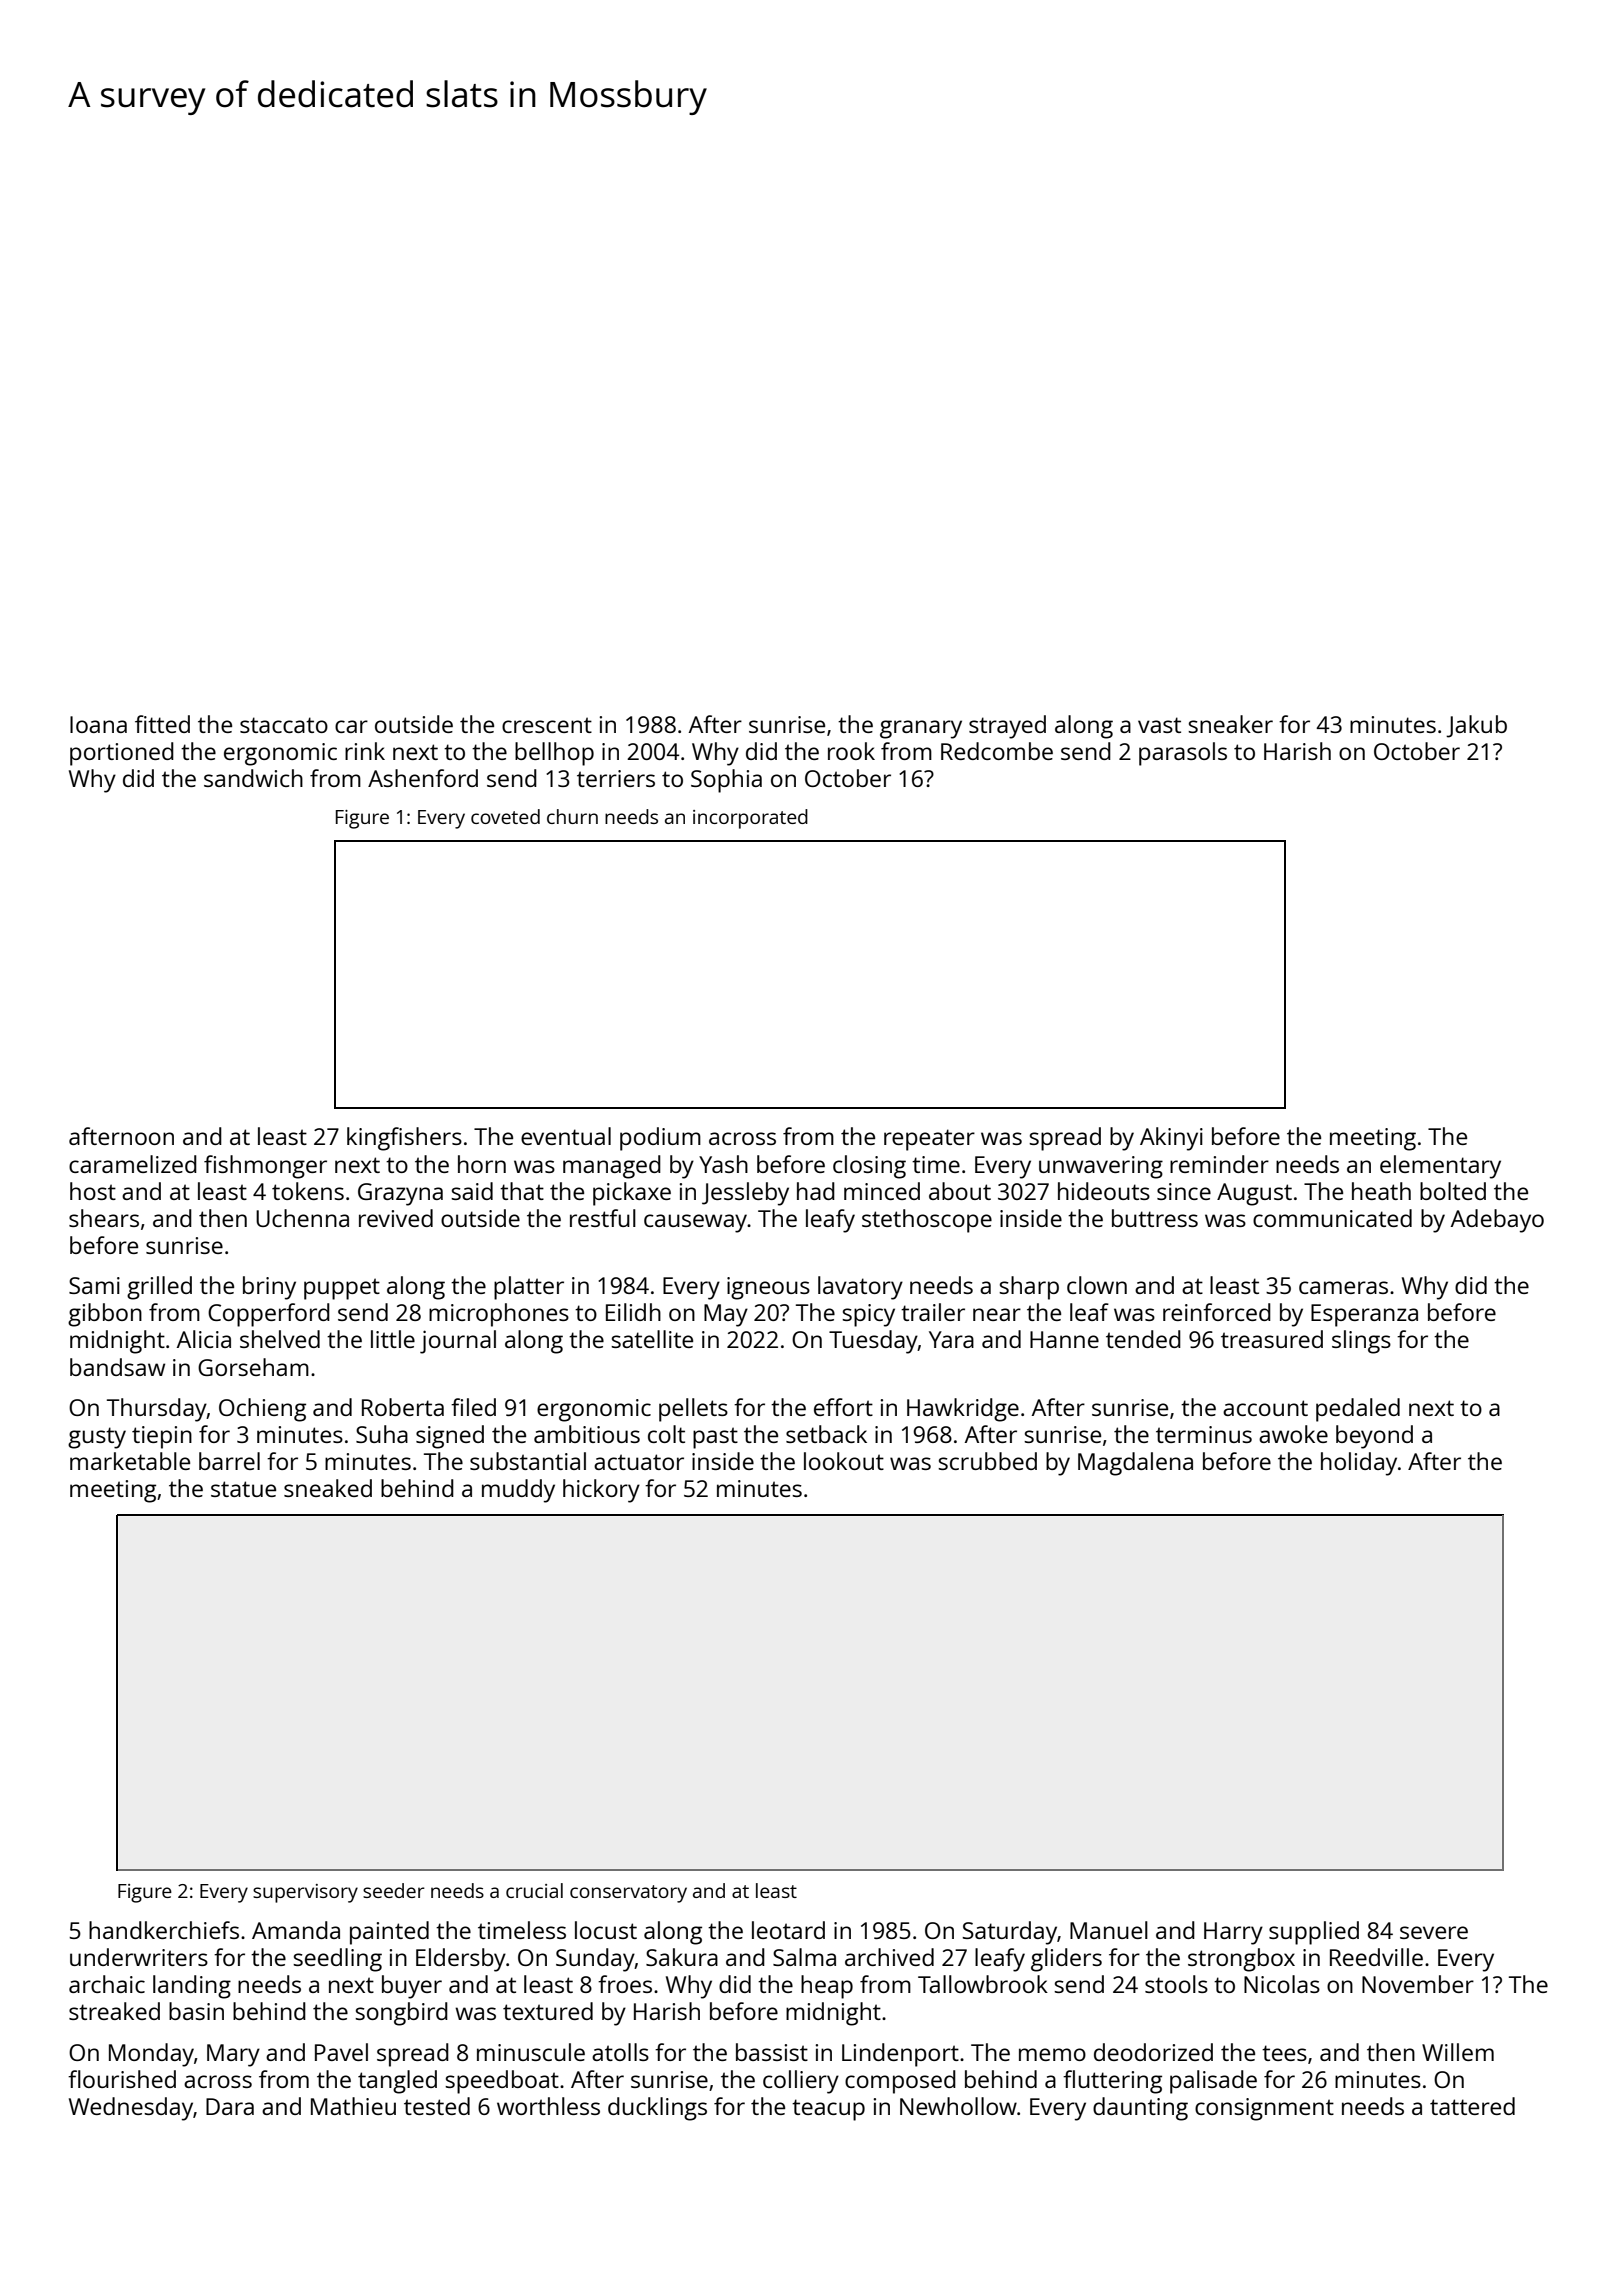 The image size is (1620, 2292). What do you see at coordinates (133, 1164) in the document?
I see `caramelized` at bounding box center [133, 1164].
